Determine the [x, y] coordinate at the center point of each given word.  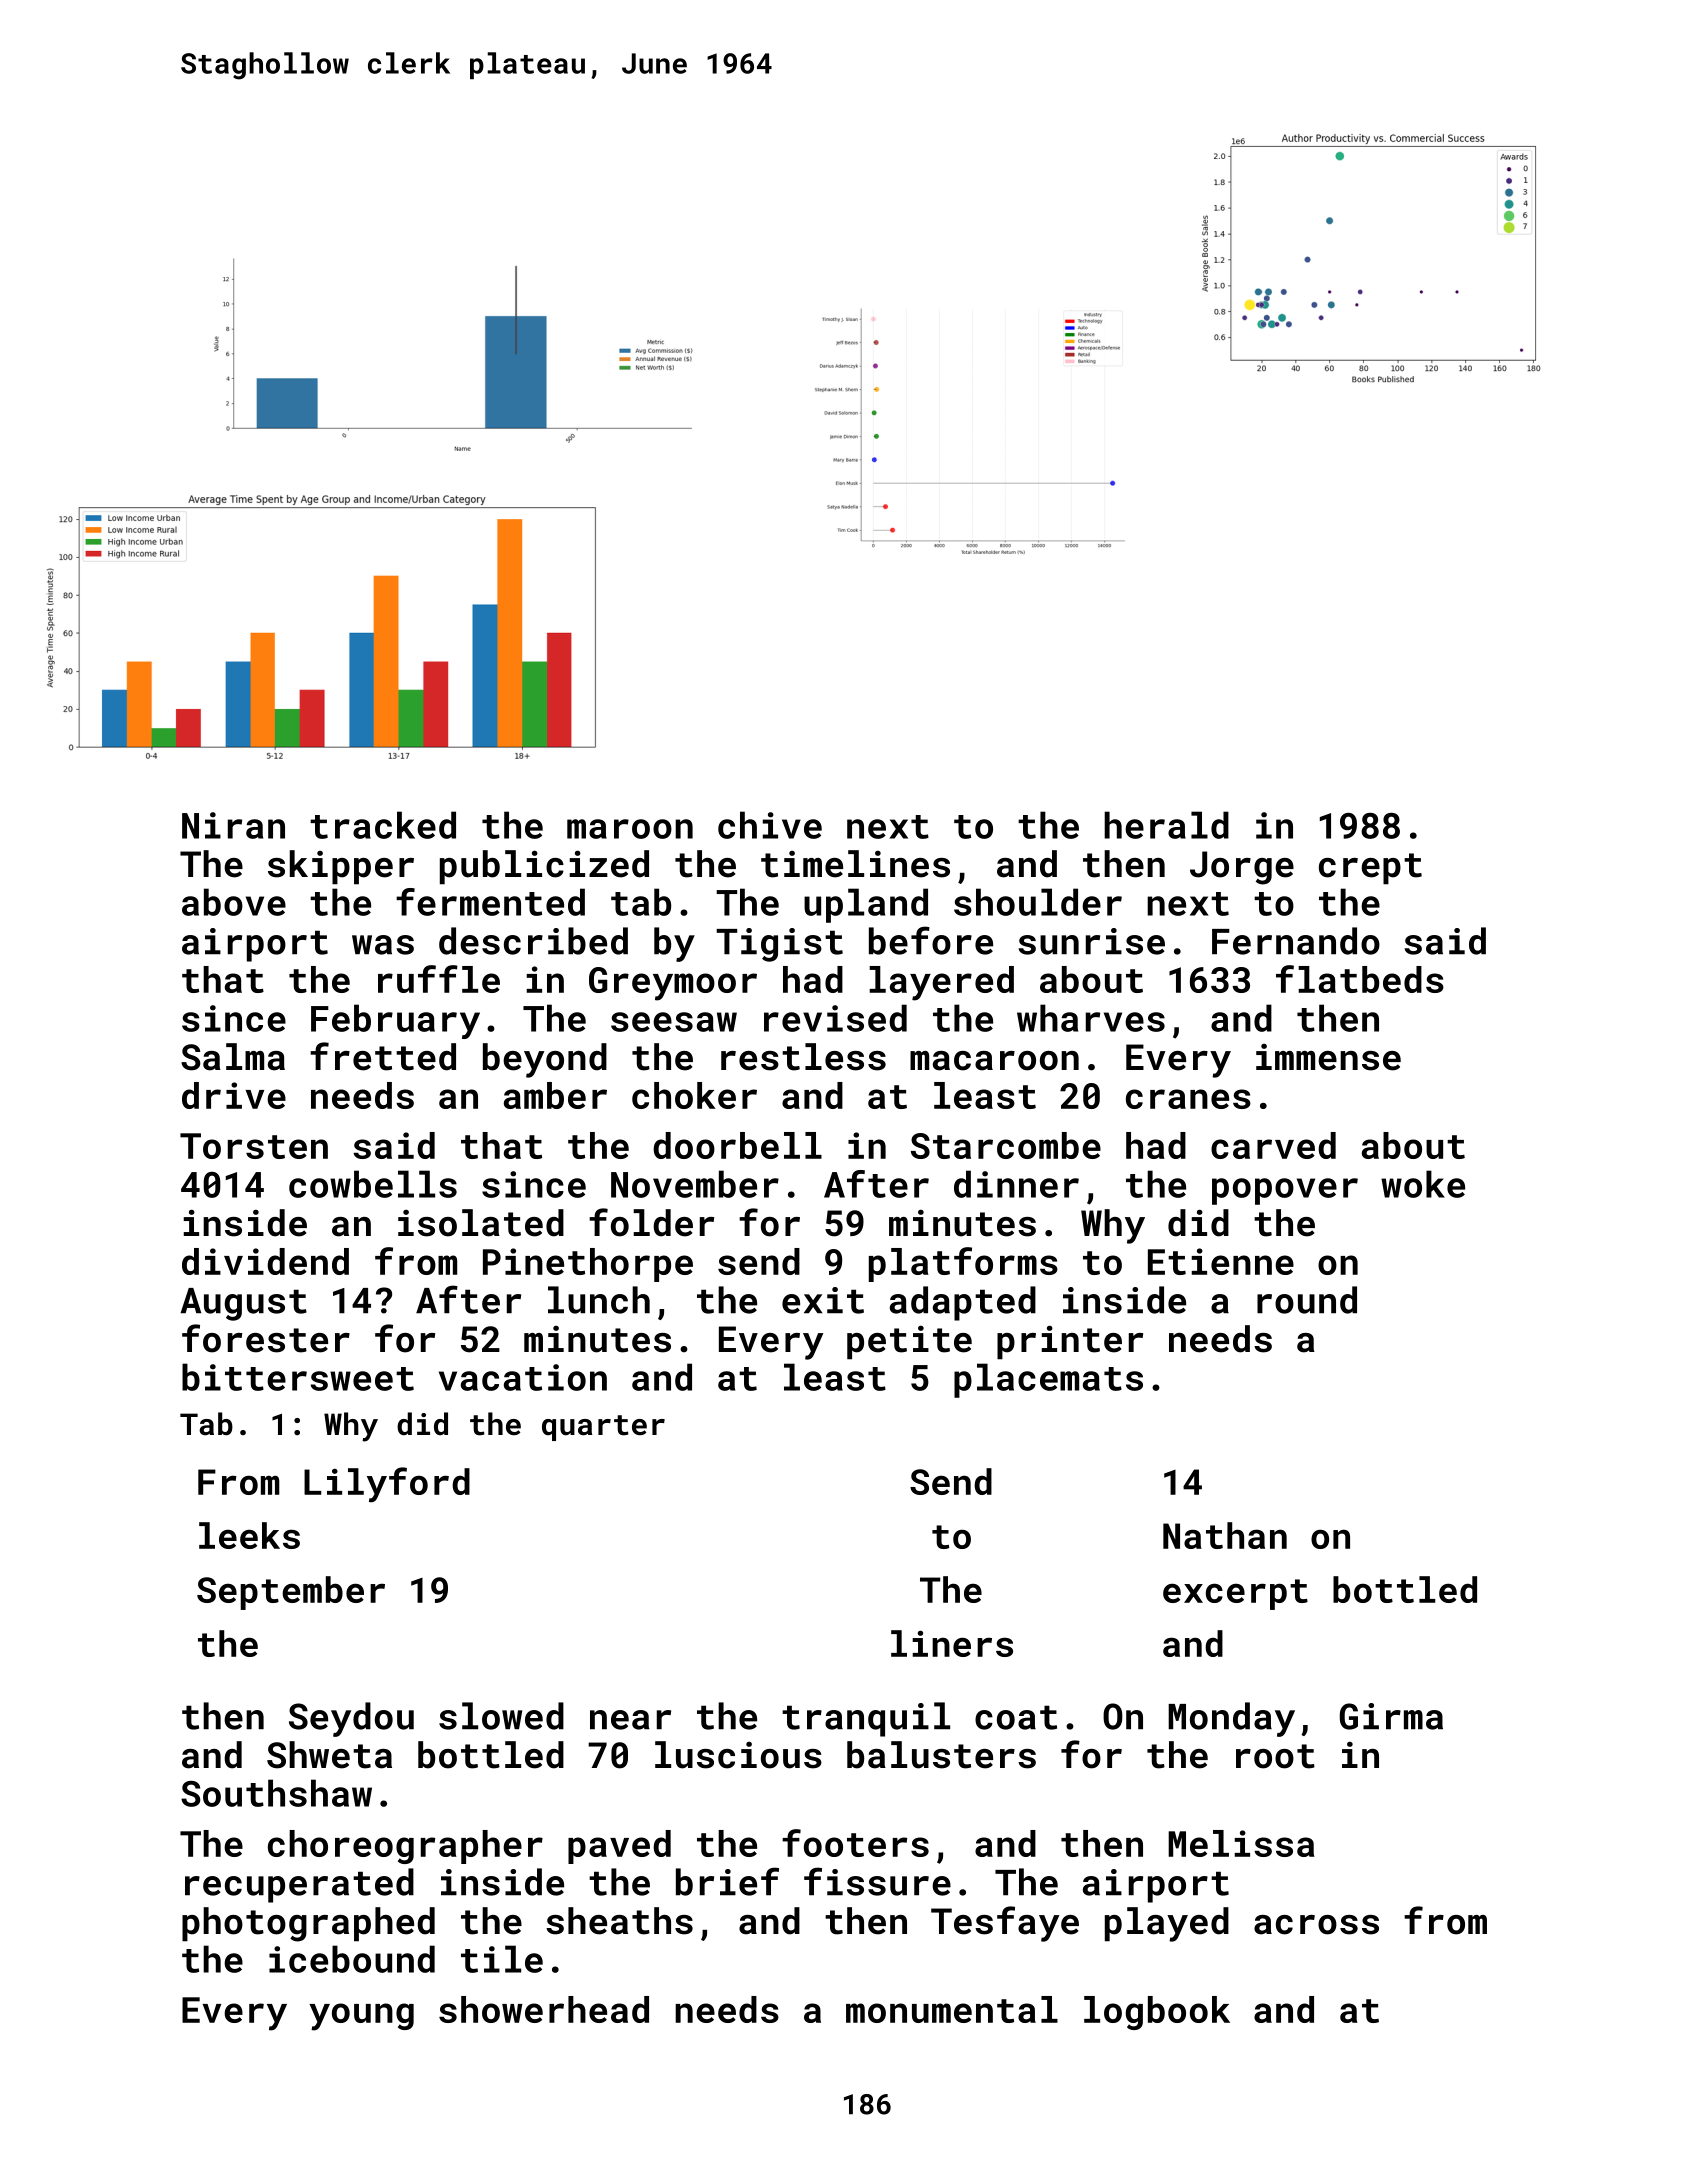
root [1275, 1756]
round [1307, 1300]
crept [1370, 869]
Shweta [329, 1755]
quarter [603, 1428]
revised [835, 1018]
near [630, 1720]
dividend [265, 1261]
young [361, 2017]
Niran [233, 825]
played [1167, 1924]
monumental [952, 2009]
